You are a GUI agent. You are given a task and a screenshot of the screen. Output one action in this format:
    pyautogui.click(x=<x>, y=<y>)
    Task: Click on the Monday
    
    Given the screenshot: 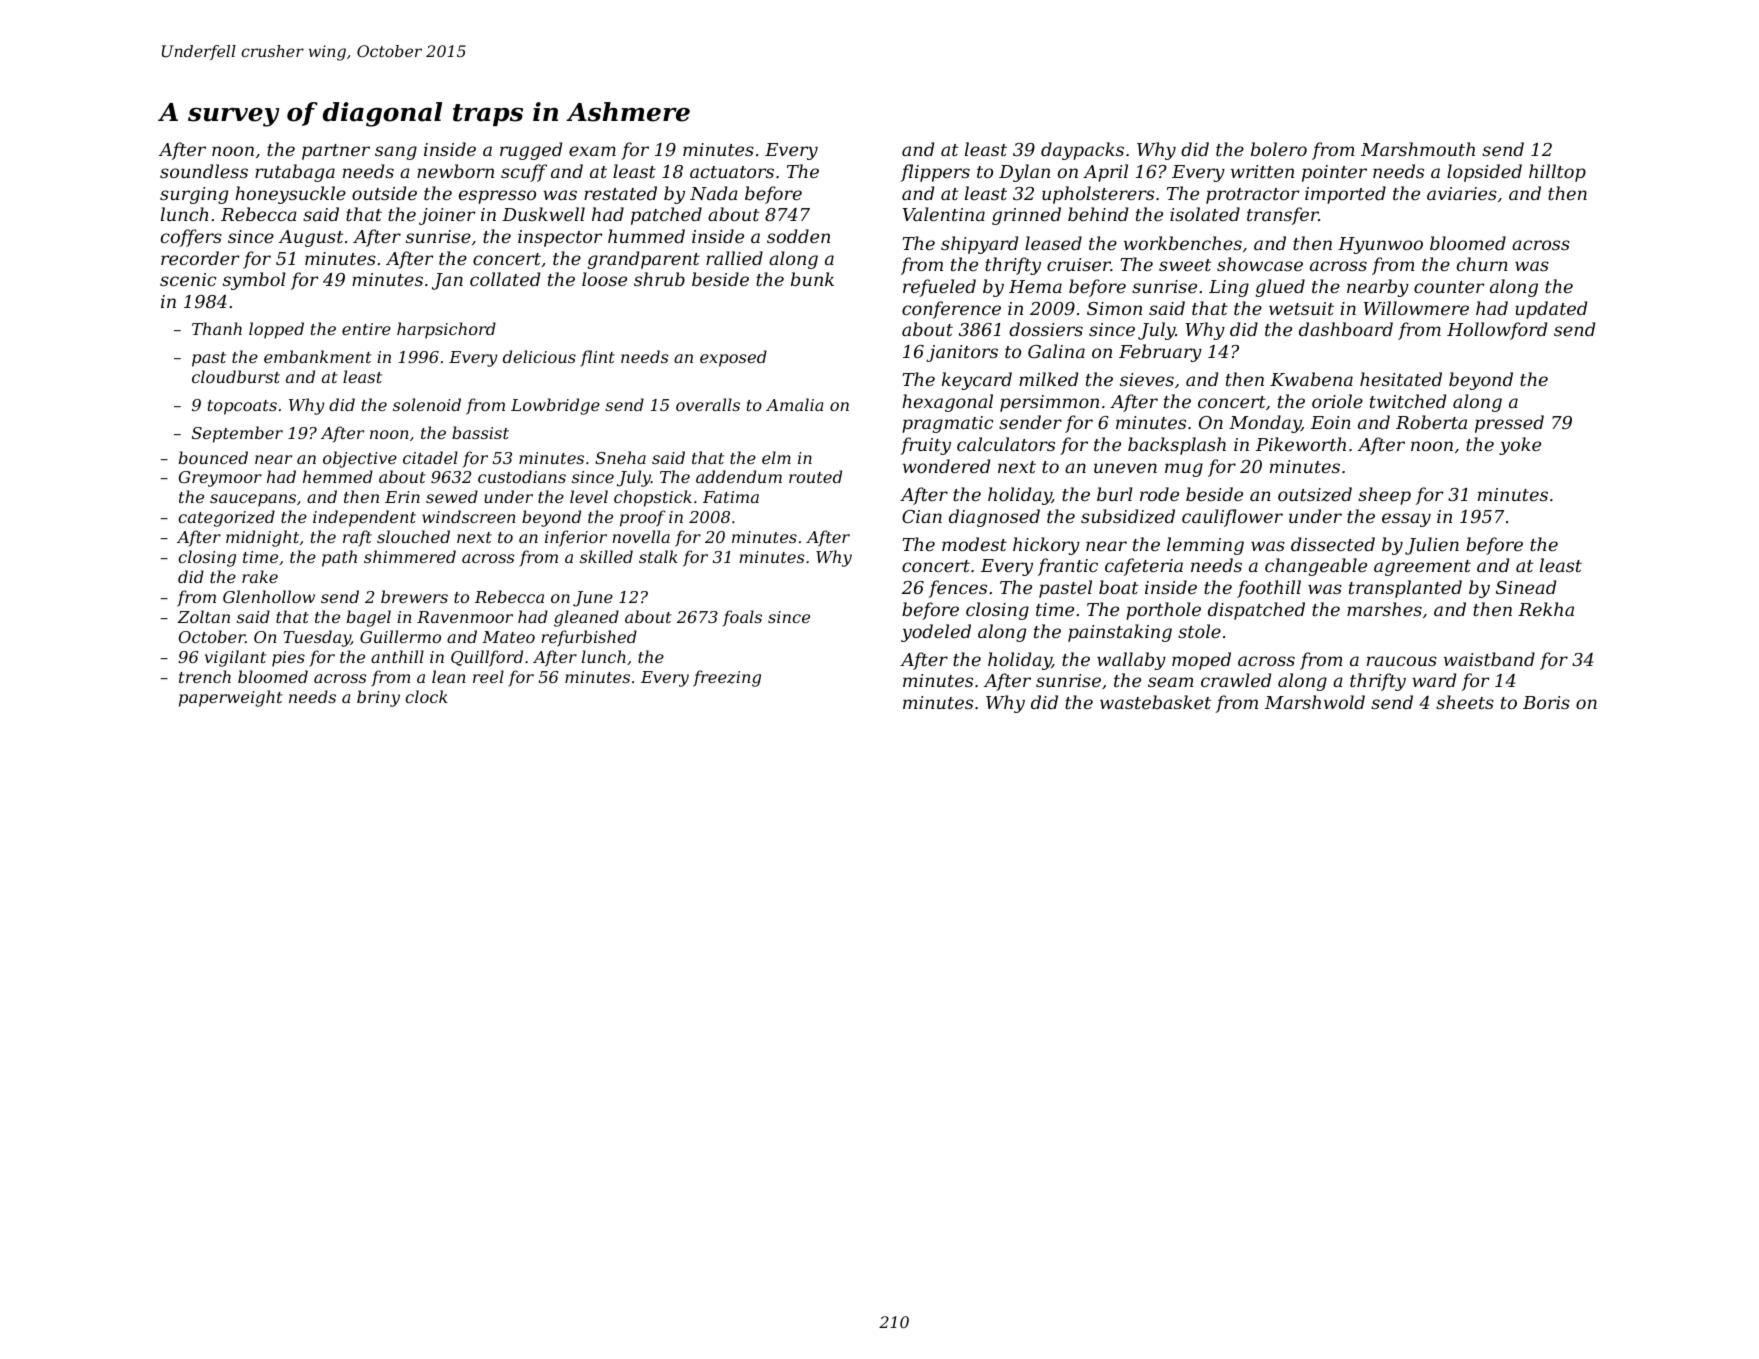 What is the action you would take?
    pyautogui.click(x=1265, y=424)
